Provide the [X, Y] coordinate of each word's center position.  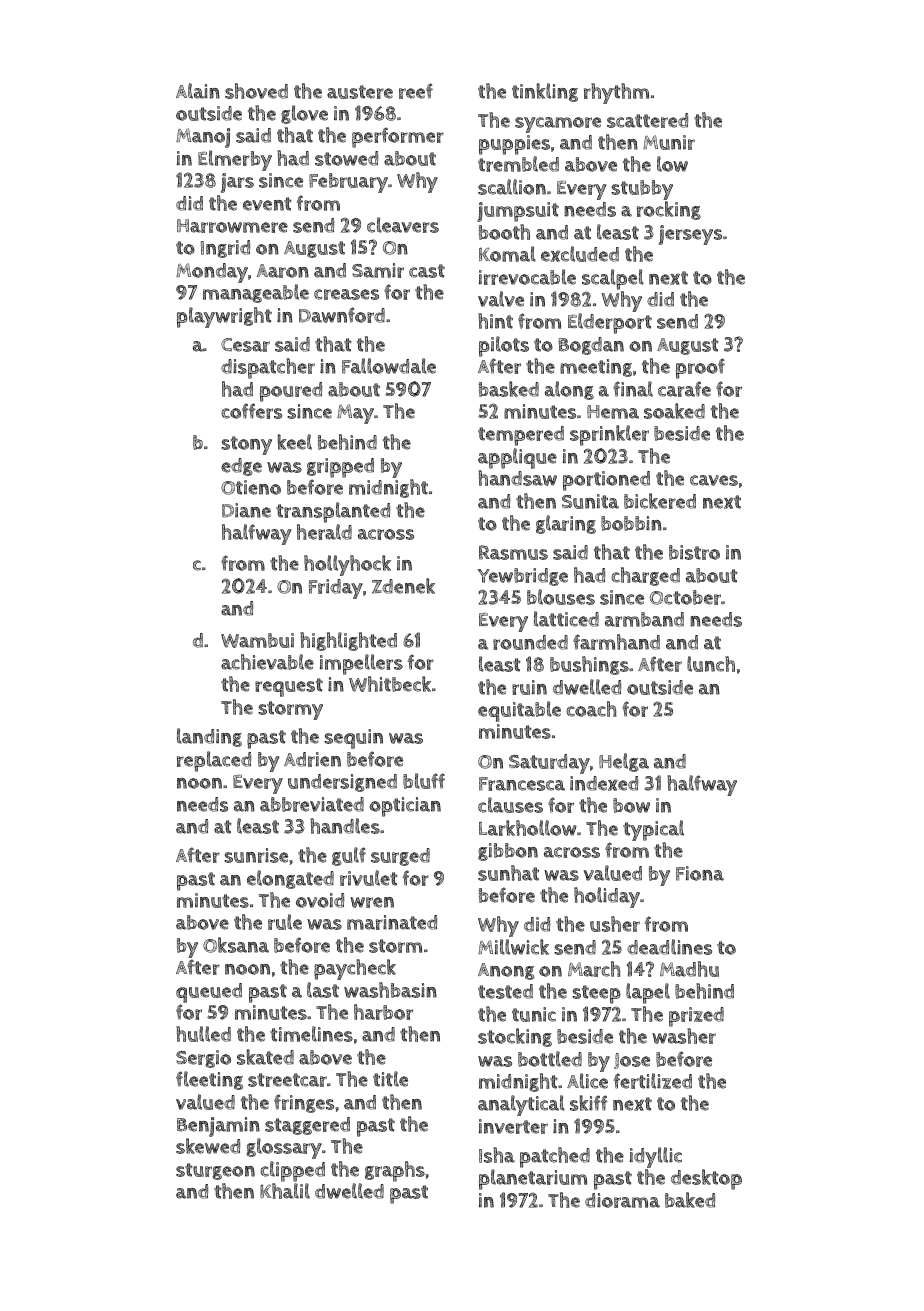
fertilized [653, 1081]
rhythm [616, 93]
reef [416, 91]
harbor [383, 1012]
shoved [256, 91]
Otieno [251, 487]
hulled [203, 1034]
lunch [711, 664]
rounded [530, 642]
